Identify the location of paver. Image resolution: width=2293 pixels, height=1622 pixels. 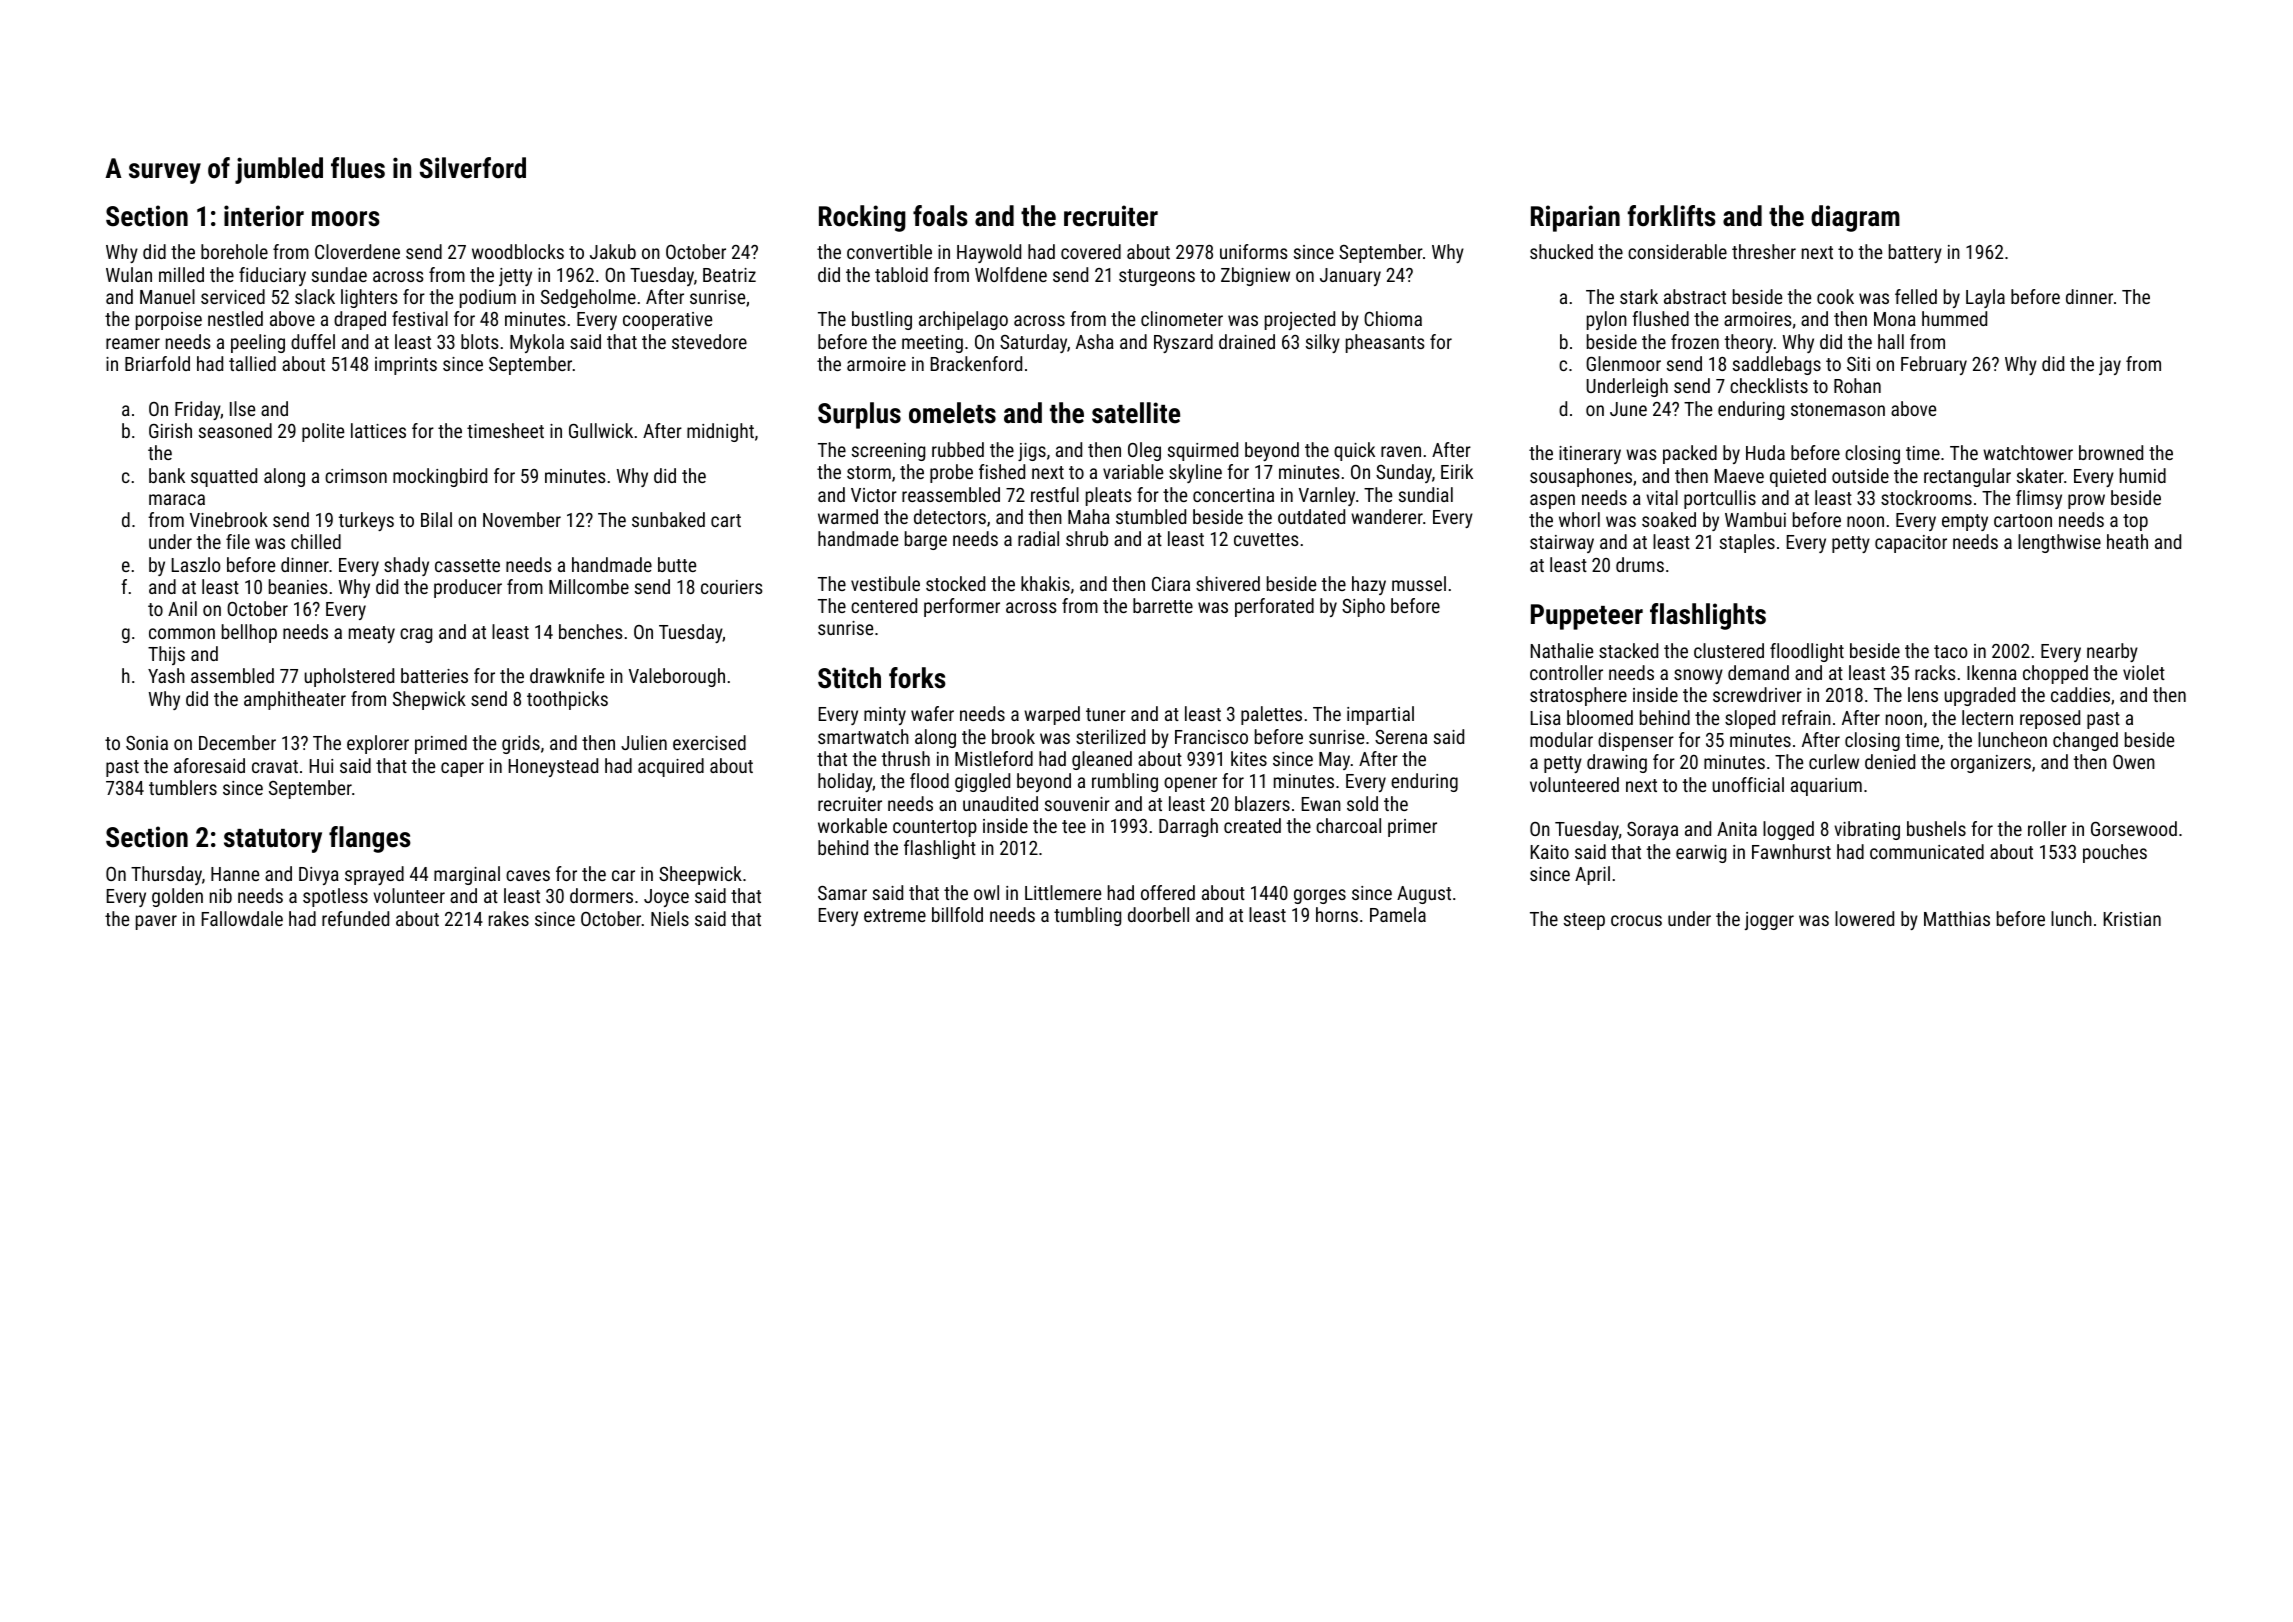
(156, 922).
